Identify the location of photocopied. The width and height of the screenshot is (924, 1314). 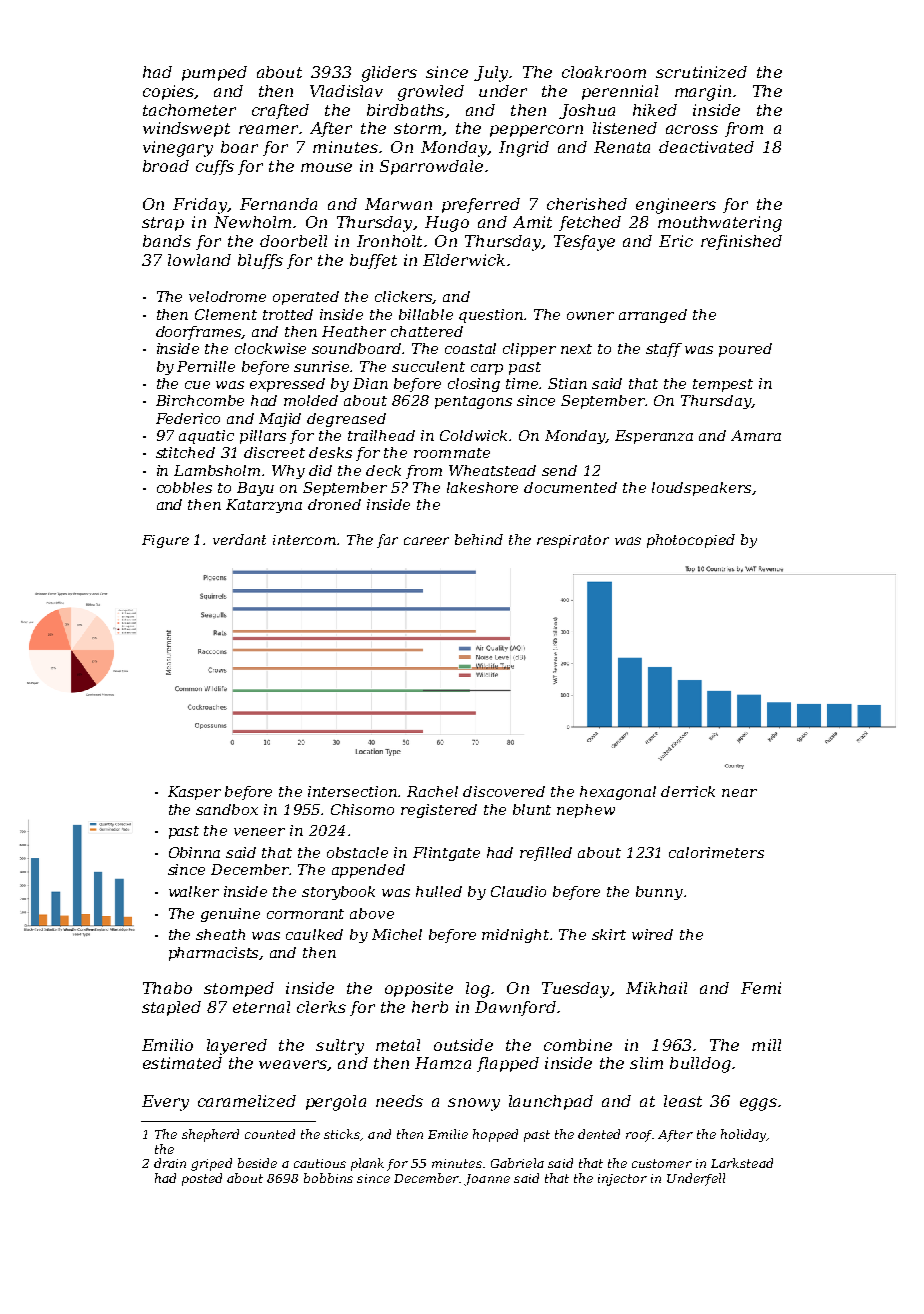
(691, 541).
